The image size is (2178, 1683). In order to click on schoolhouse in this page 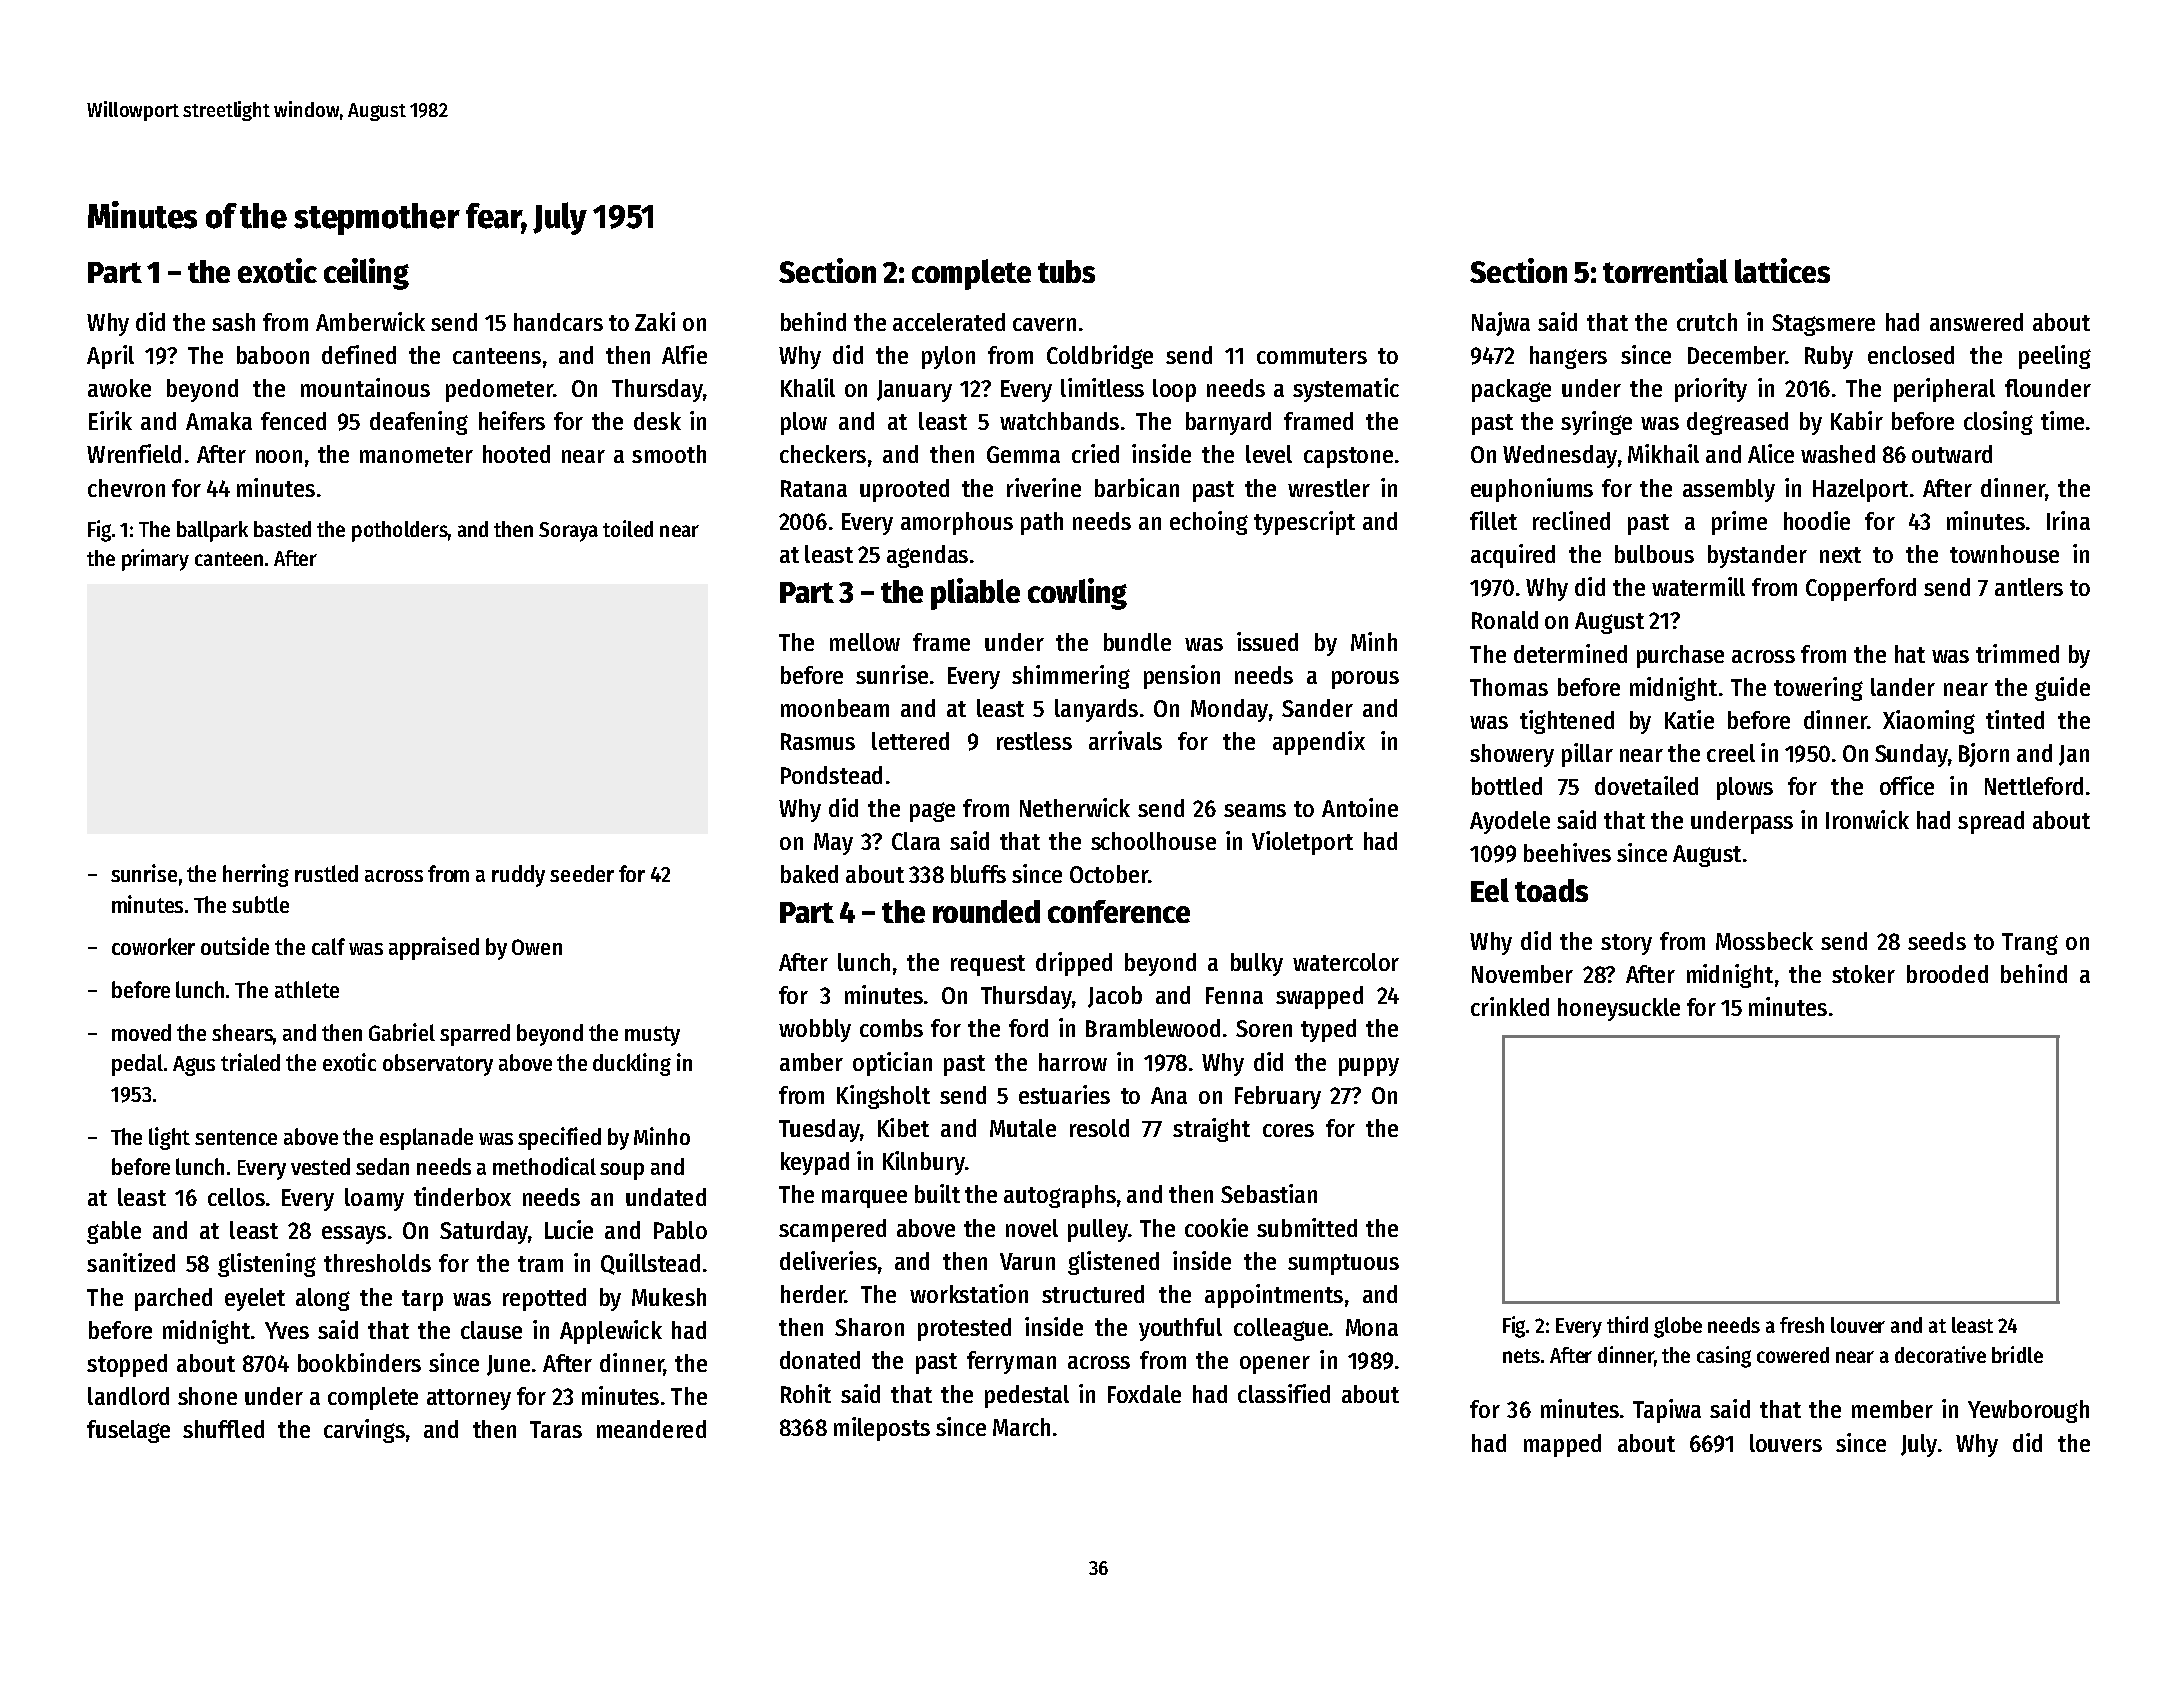, I will do `click(1153, 841)`.
